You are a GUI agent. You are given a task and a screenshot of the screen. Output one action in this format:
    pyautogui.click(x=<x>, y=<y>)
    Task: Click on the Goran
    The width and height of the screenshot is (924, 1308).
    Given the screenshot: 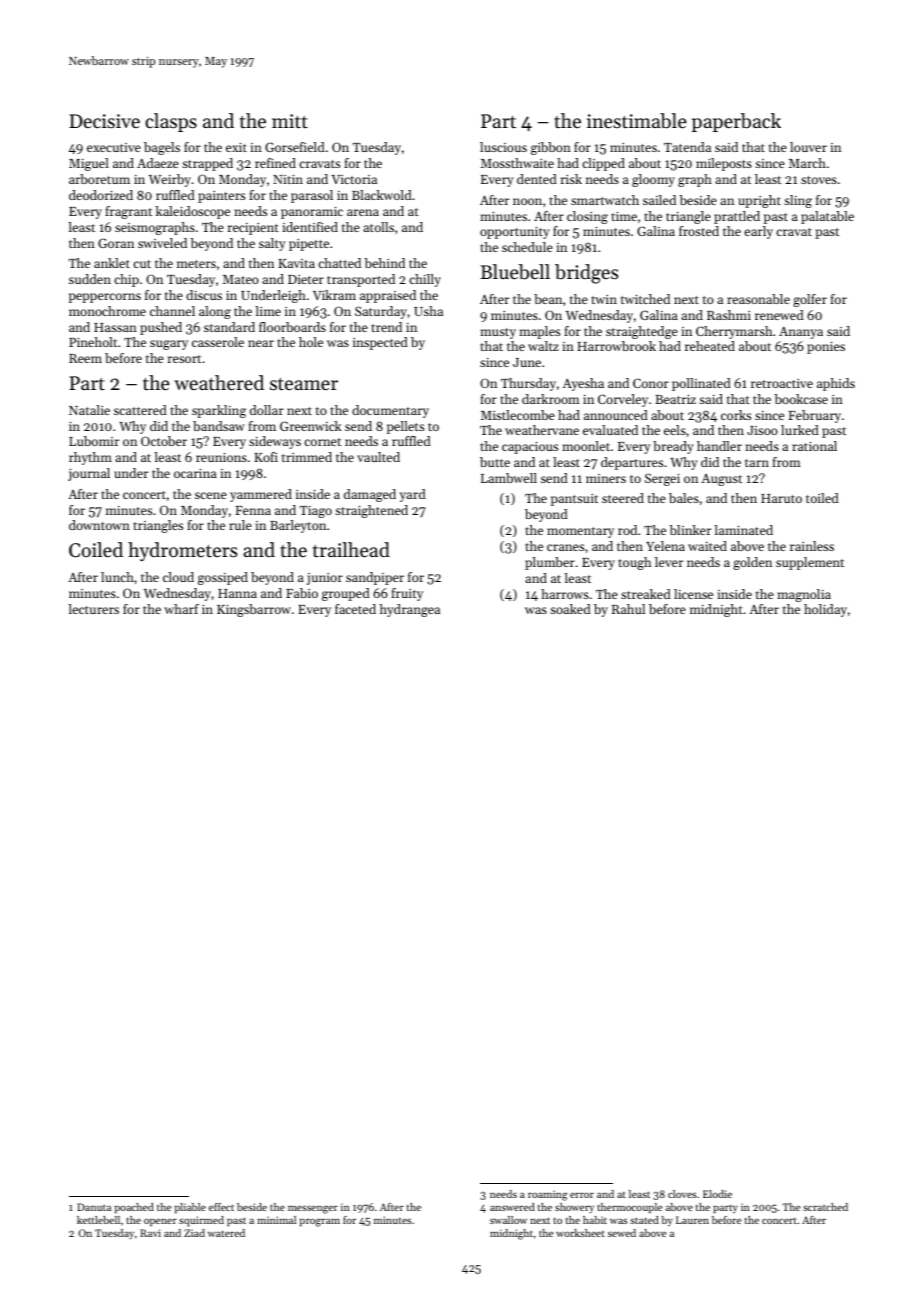 What is the action you would take?
    pyautogui.click(x=116, y=243)
